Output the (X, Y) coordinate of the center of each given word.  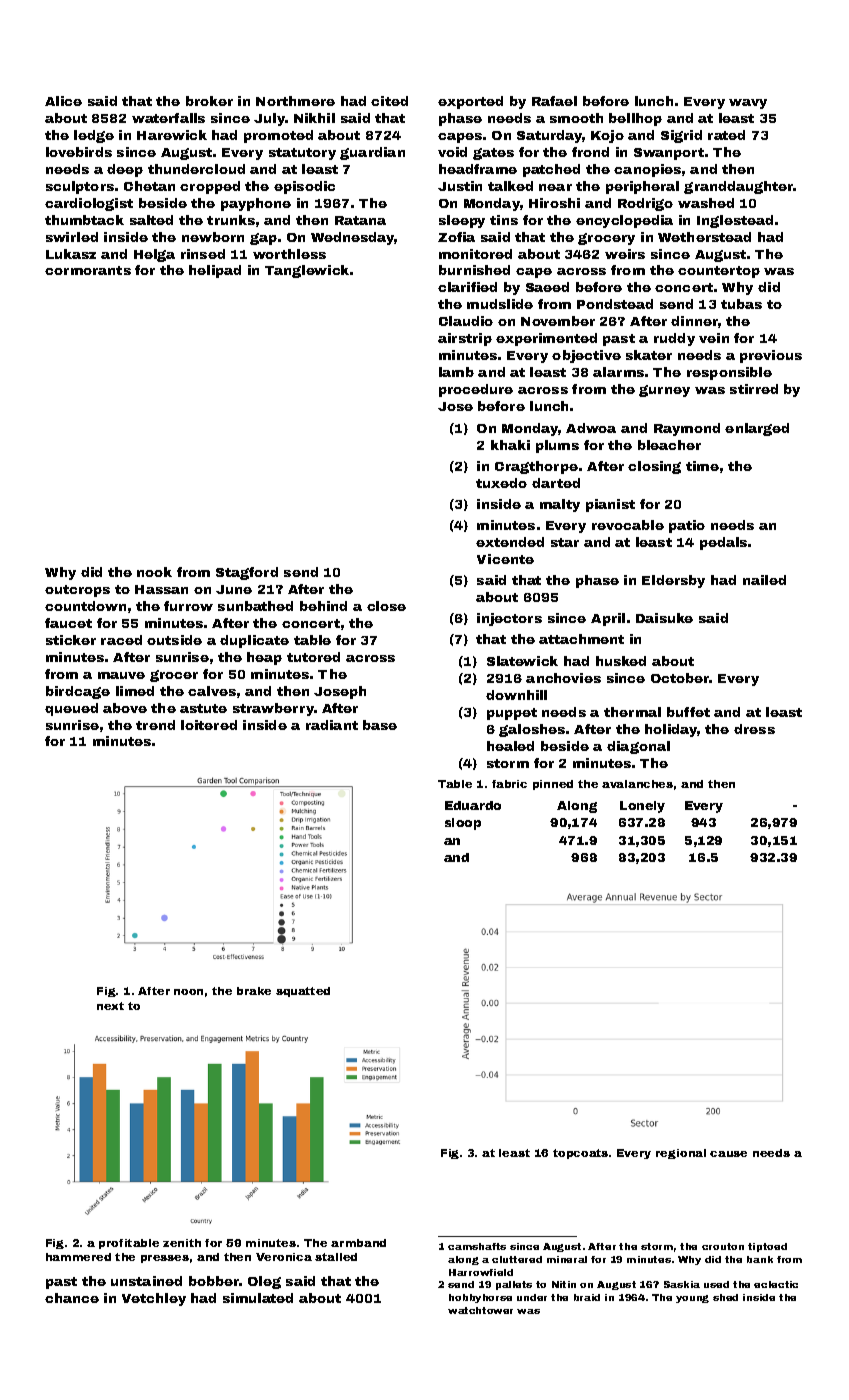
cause (728, 1154)
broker (209, 101)
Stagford (247, 573)
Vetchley (154, 1299)
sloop (463, 824)
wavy (748, 104)
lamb (456, 372)
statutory (302, 154)
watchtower (480, 1310)
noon (188, 992)
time (702, 466)
